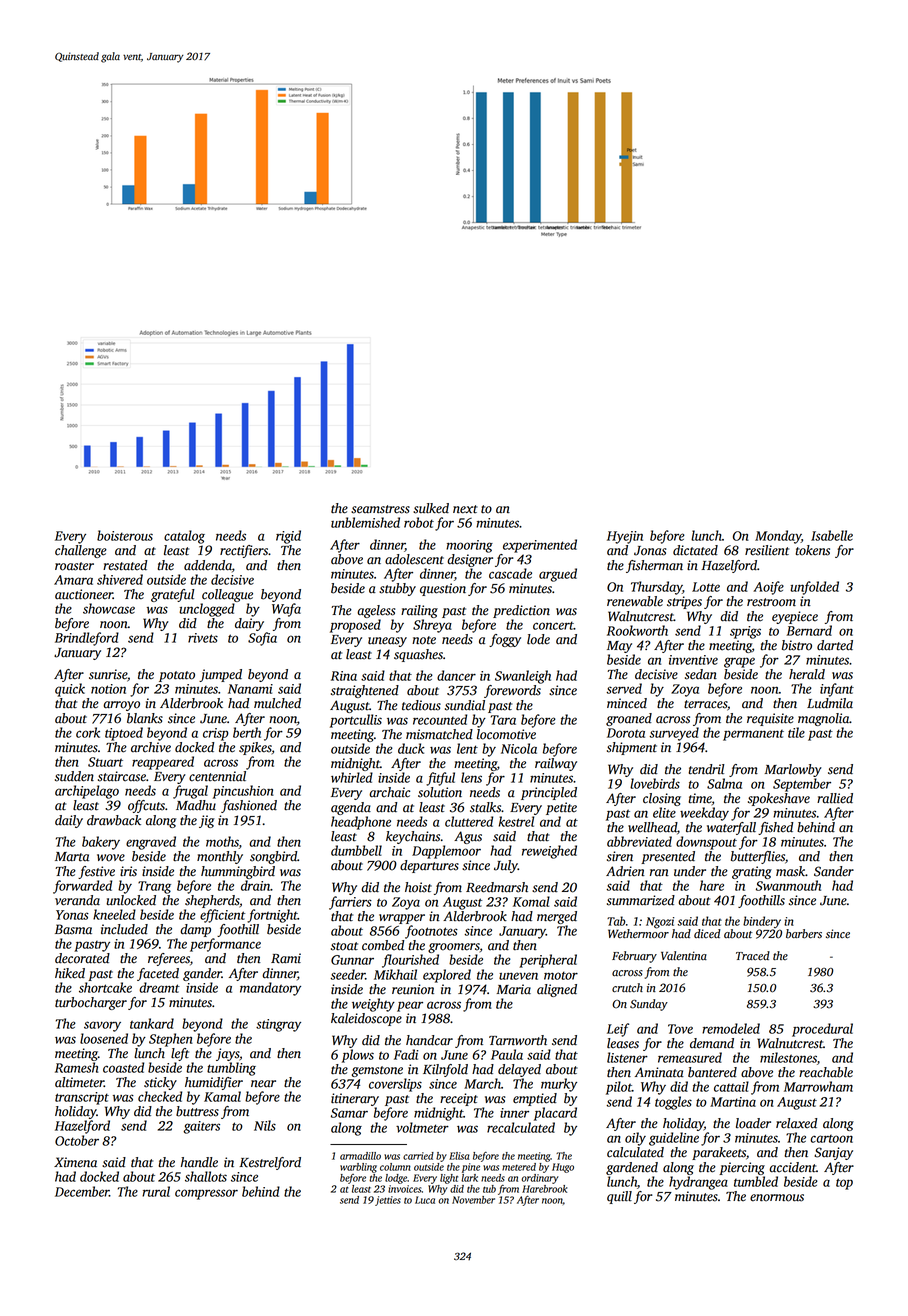 The image size is (908, 1316). Describe the element at coordinates (74, 566) in the screenshot. I see `roaster` at that location.
